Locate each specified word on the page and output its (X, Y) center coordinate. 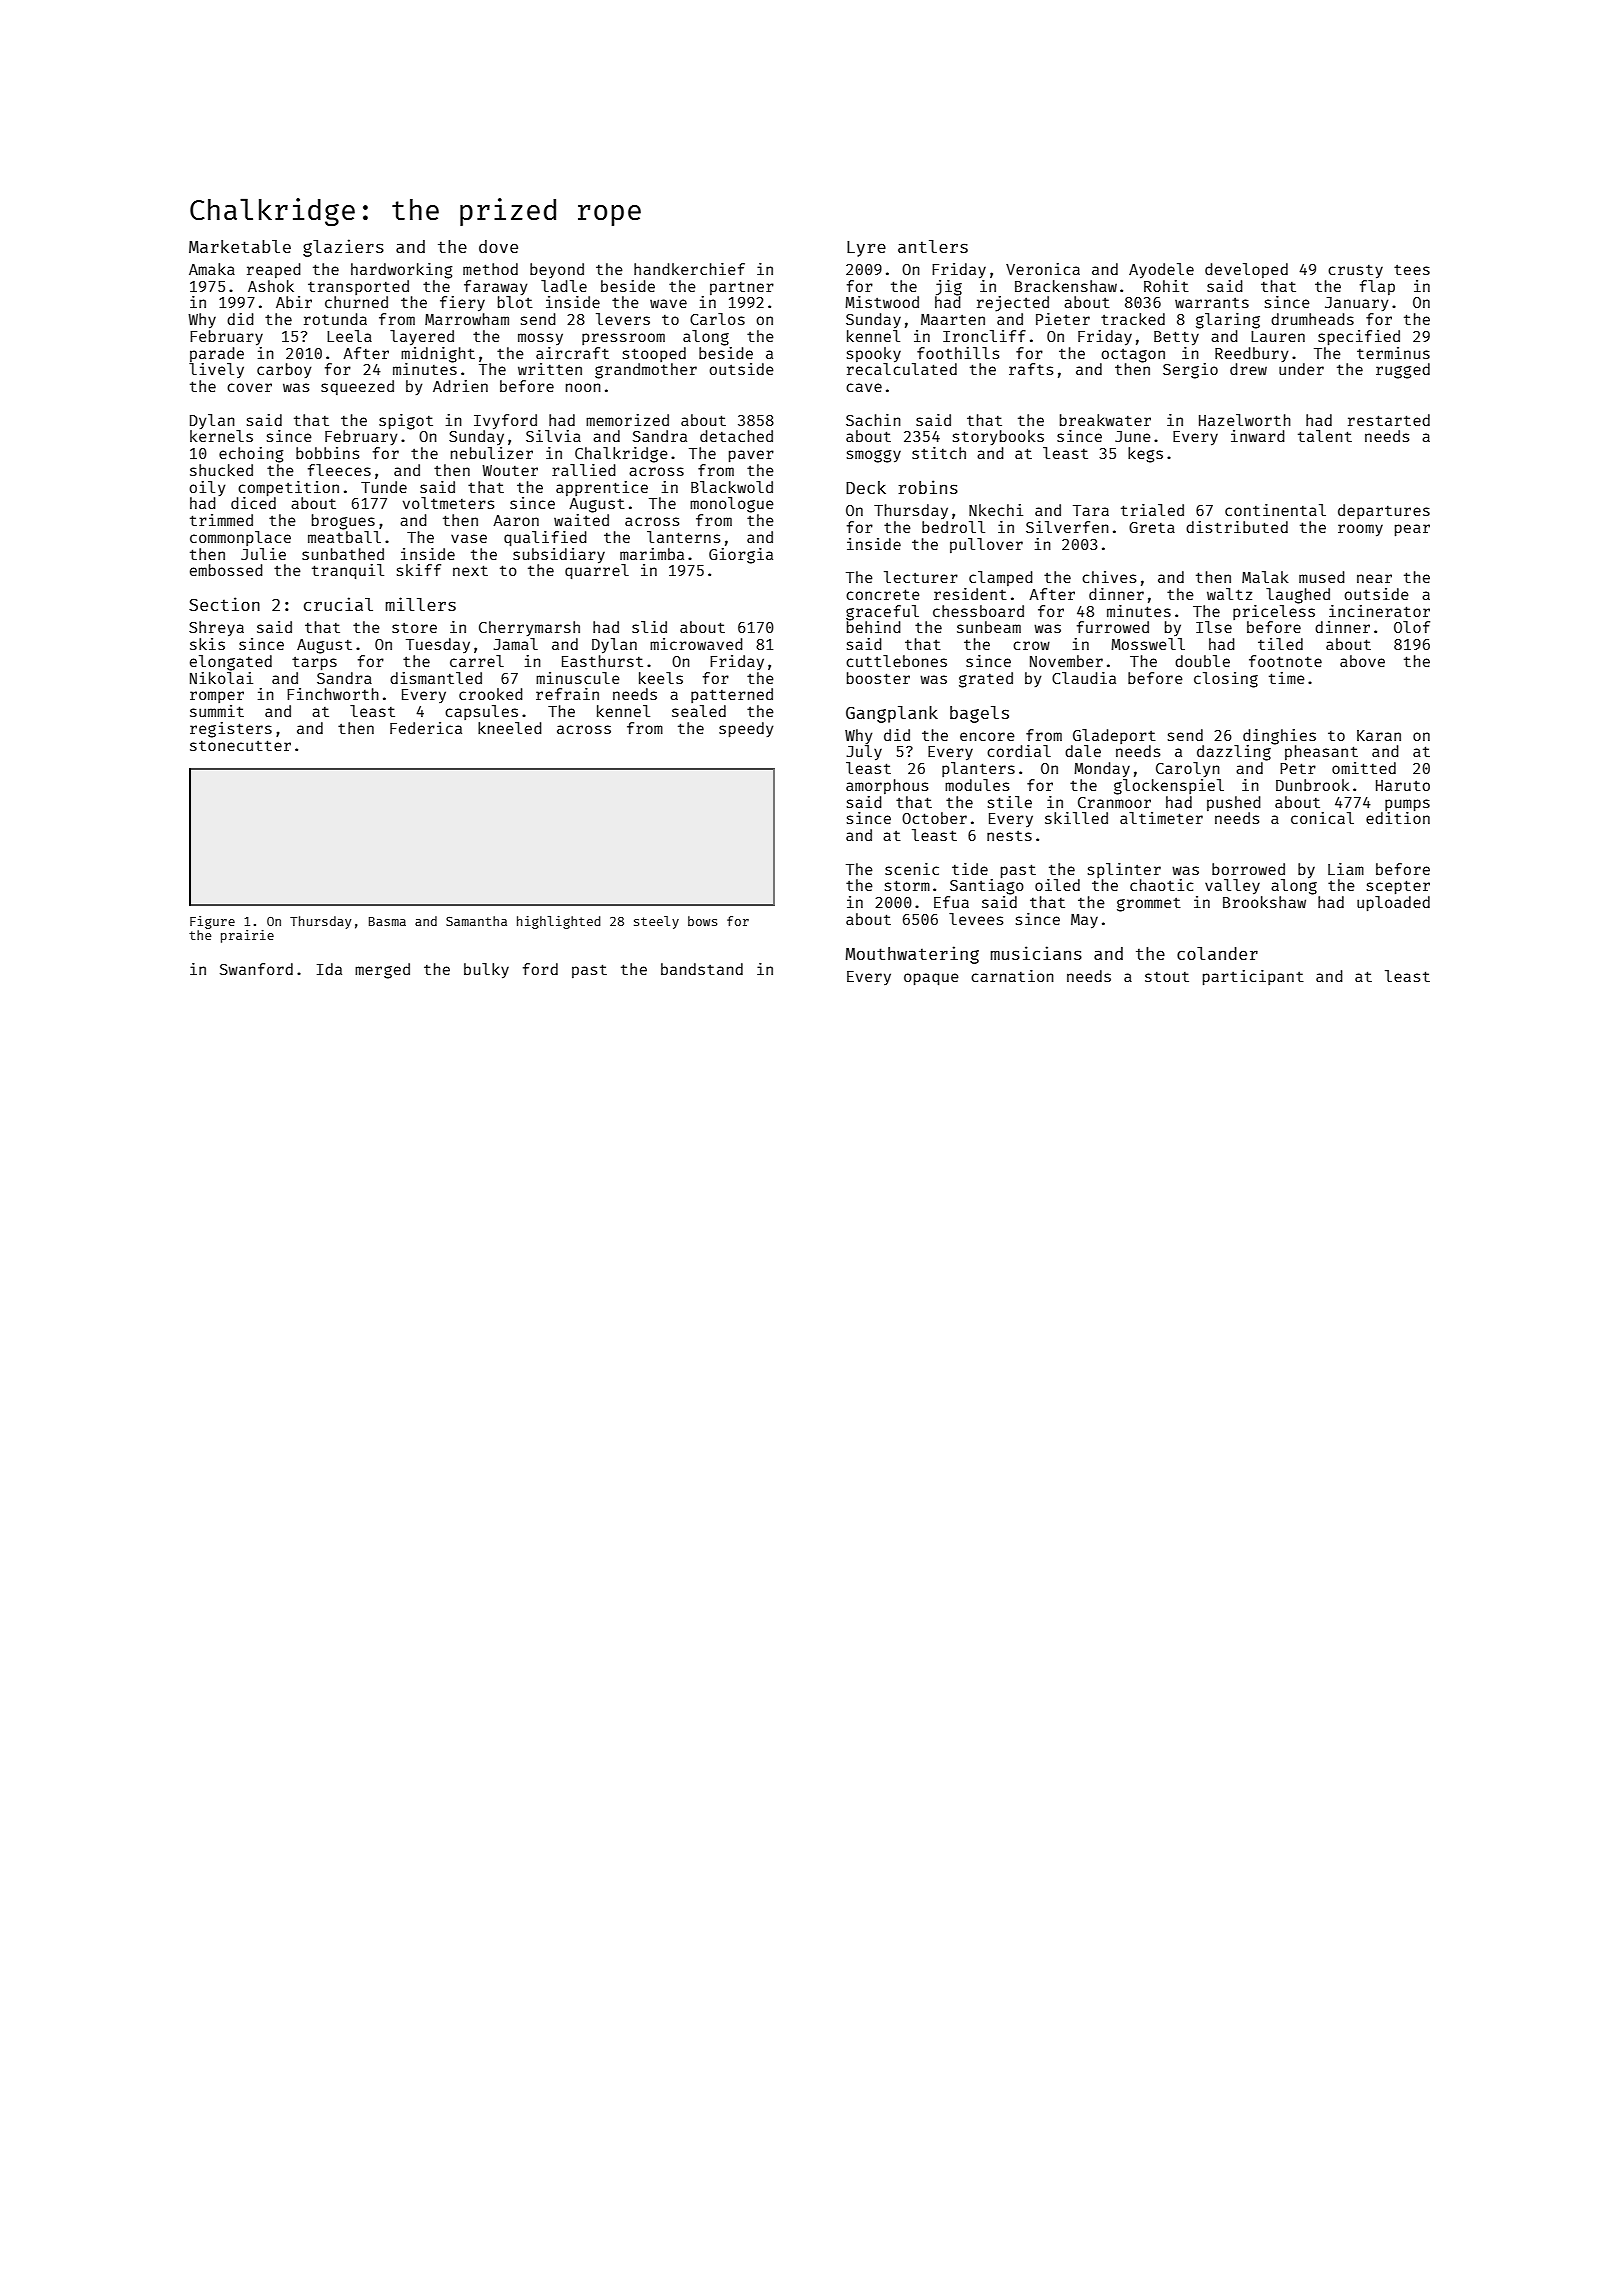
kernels (221, 436)
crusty (1355, 272)
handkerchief (689, 269)
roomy (1360, 530)
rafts (1031, 369)
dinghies (1279, 737)
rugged (1403, 371)
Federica (426, 728)
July (864, 753)
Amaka (212, 269)
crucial (338, 604)
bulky (486, 971)
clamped (1001, 578)
